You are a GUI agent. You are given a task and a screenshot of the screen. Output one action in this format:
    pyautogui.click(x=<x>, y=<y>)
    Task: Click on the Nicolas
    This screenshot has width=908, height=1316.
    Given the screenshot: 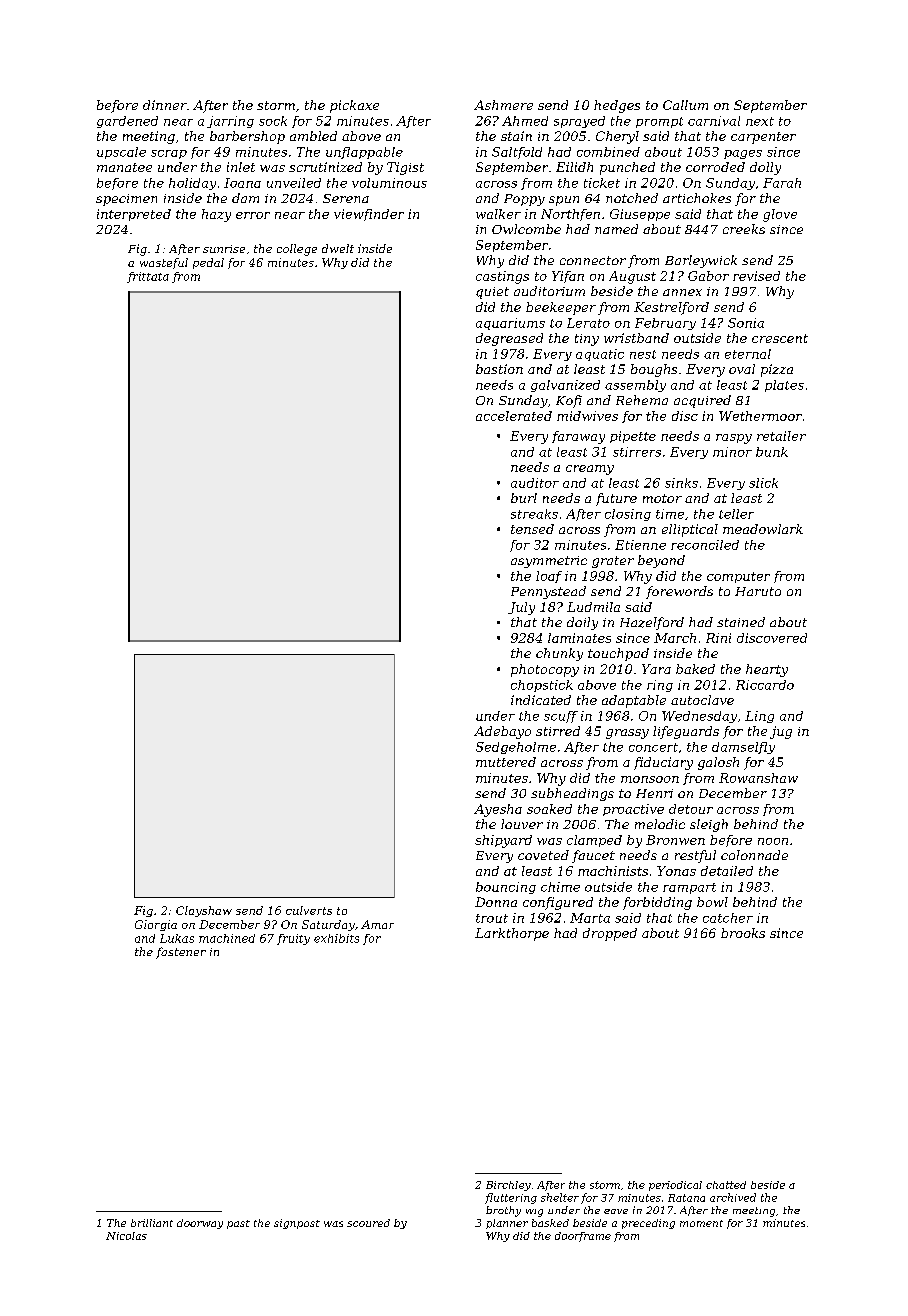 What is the action you would take?
    pyautogui.click(x=126, y=1236)
